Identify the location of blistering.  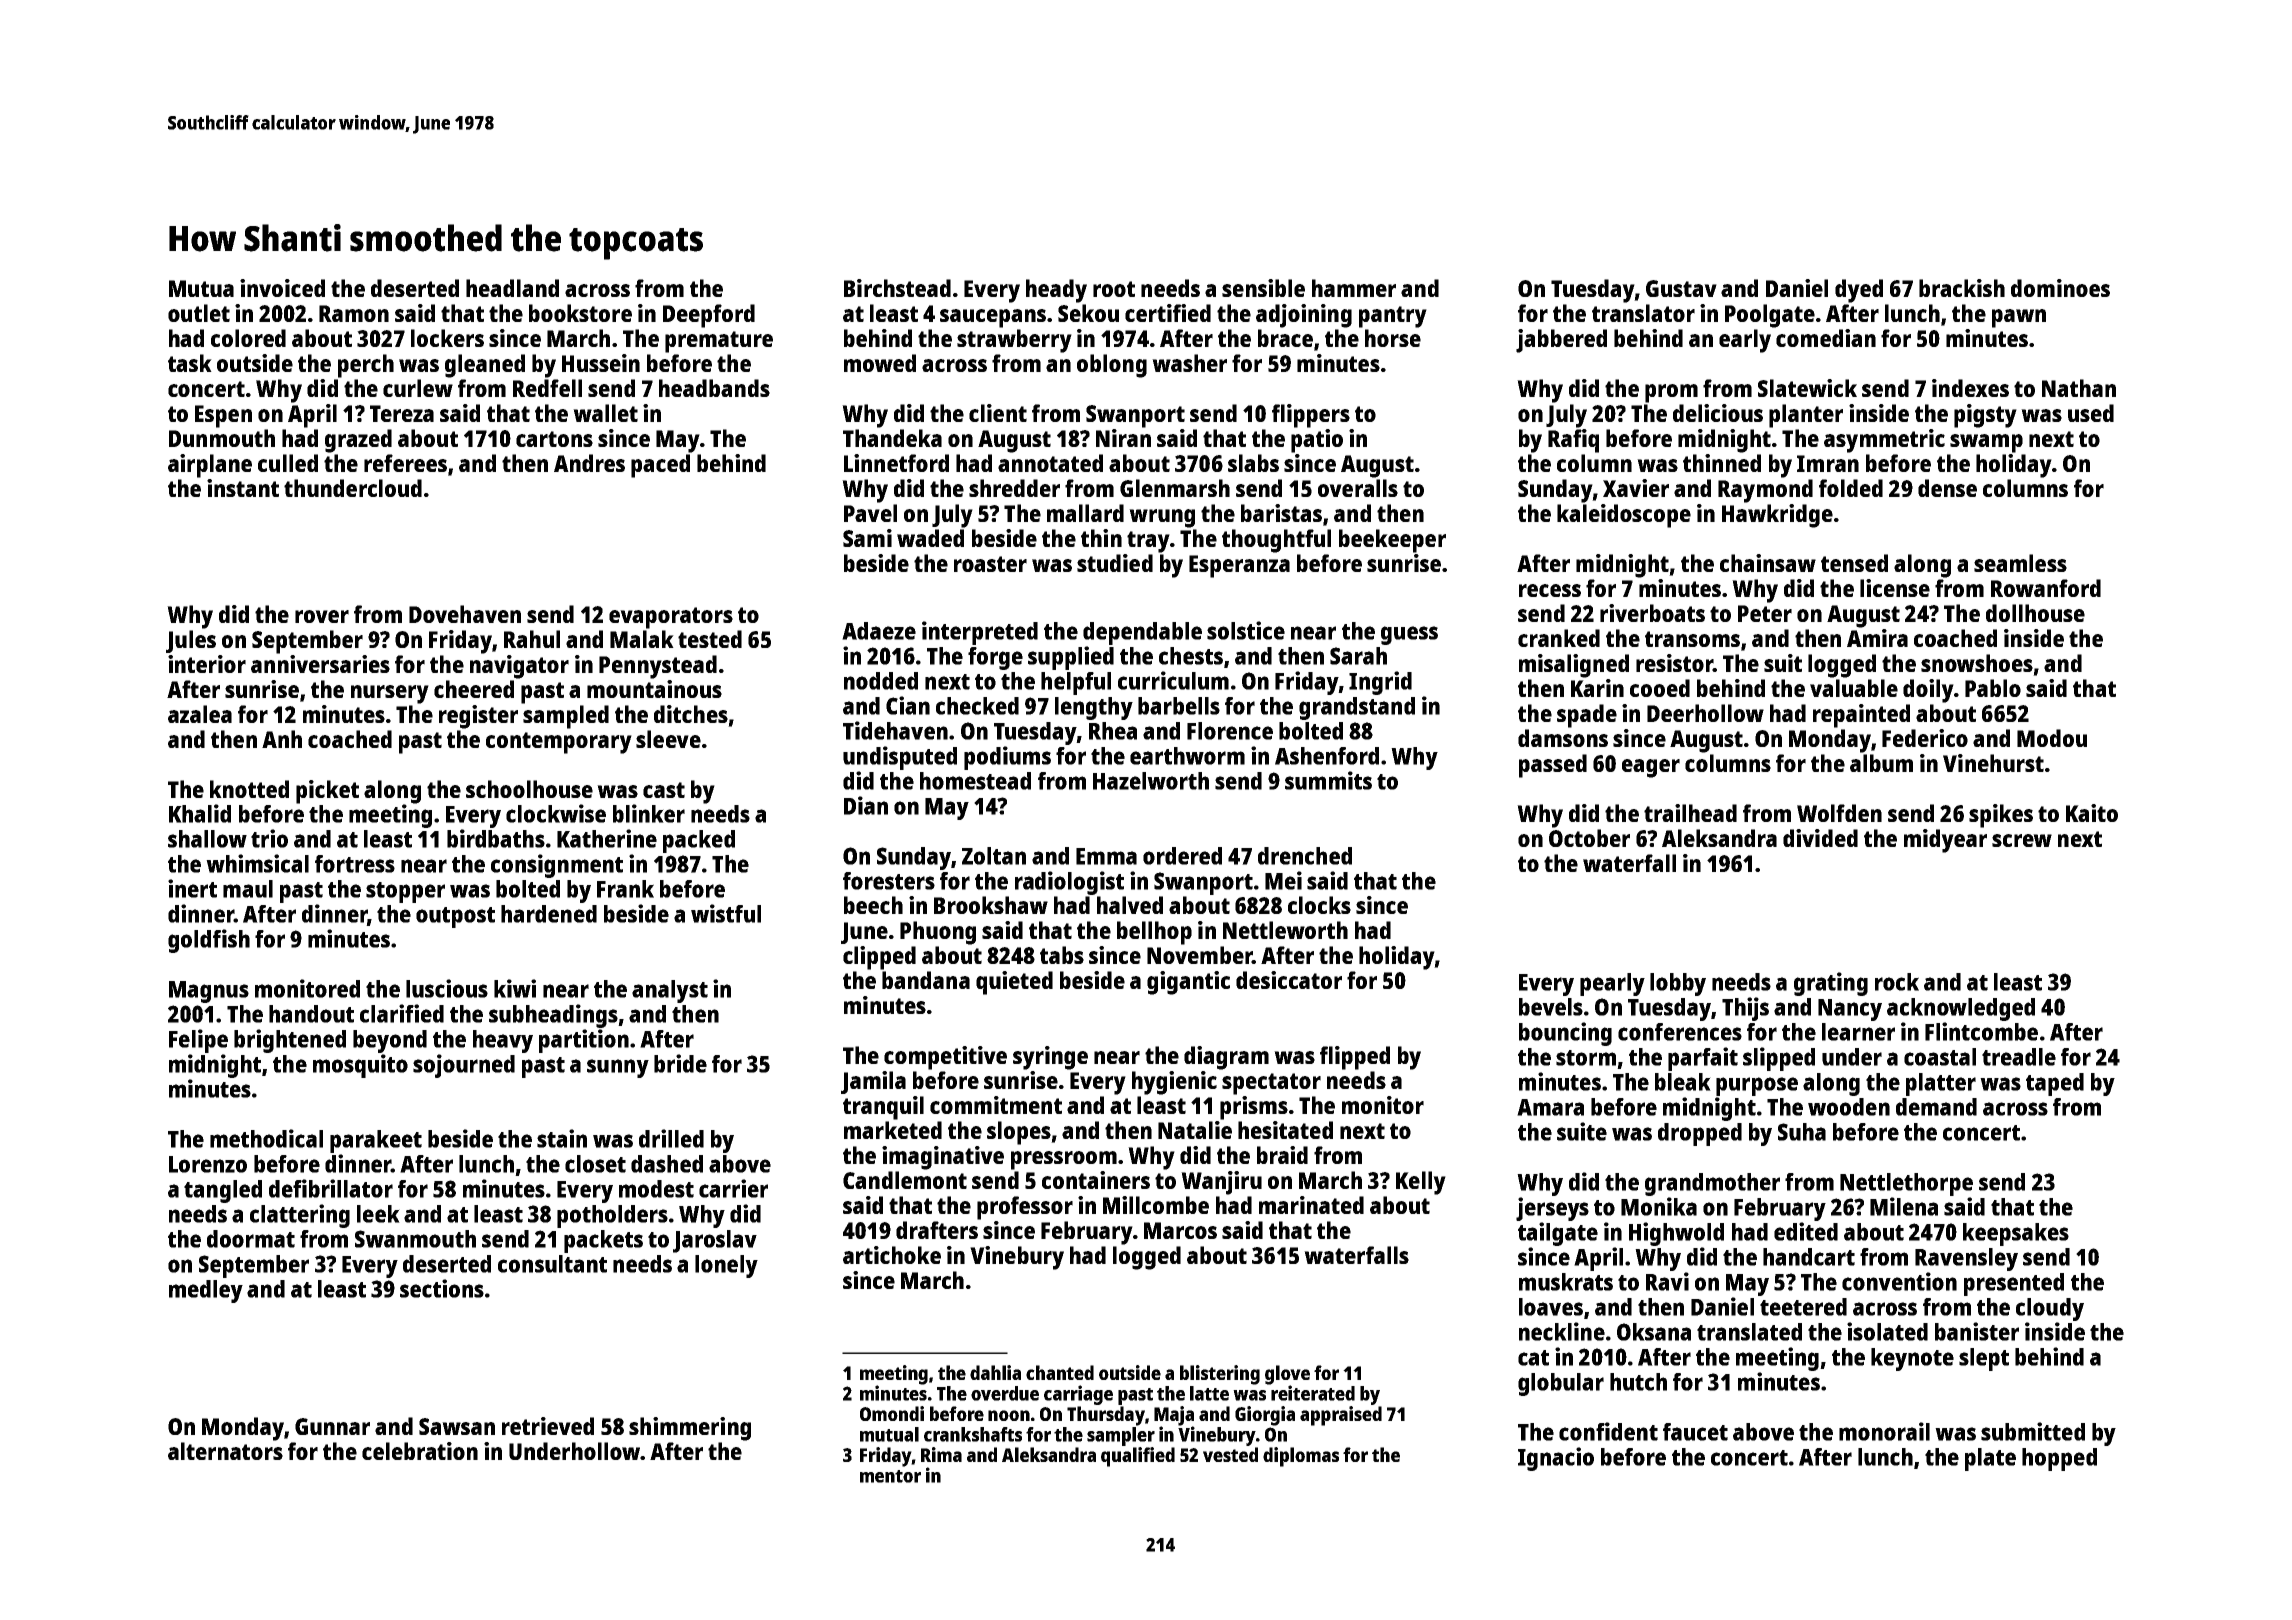
(1220, 1375).
